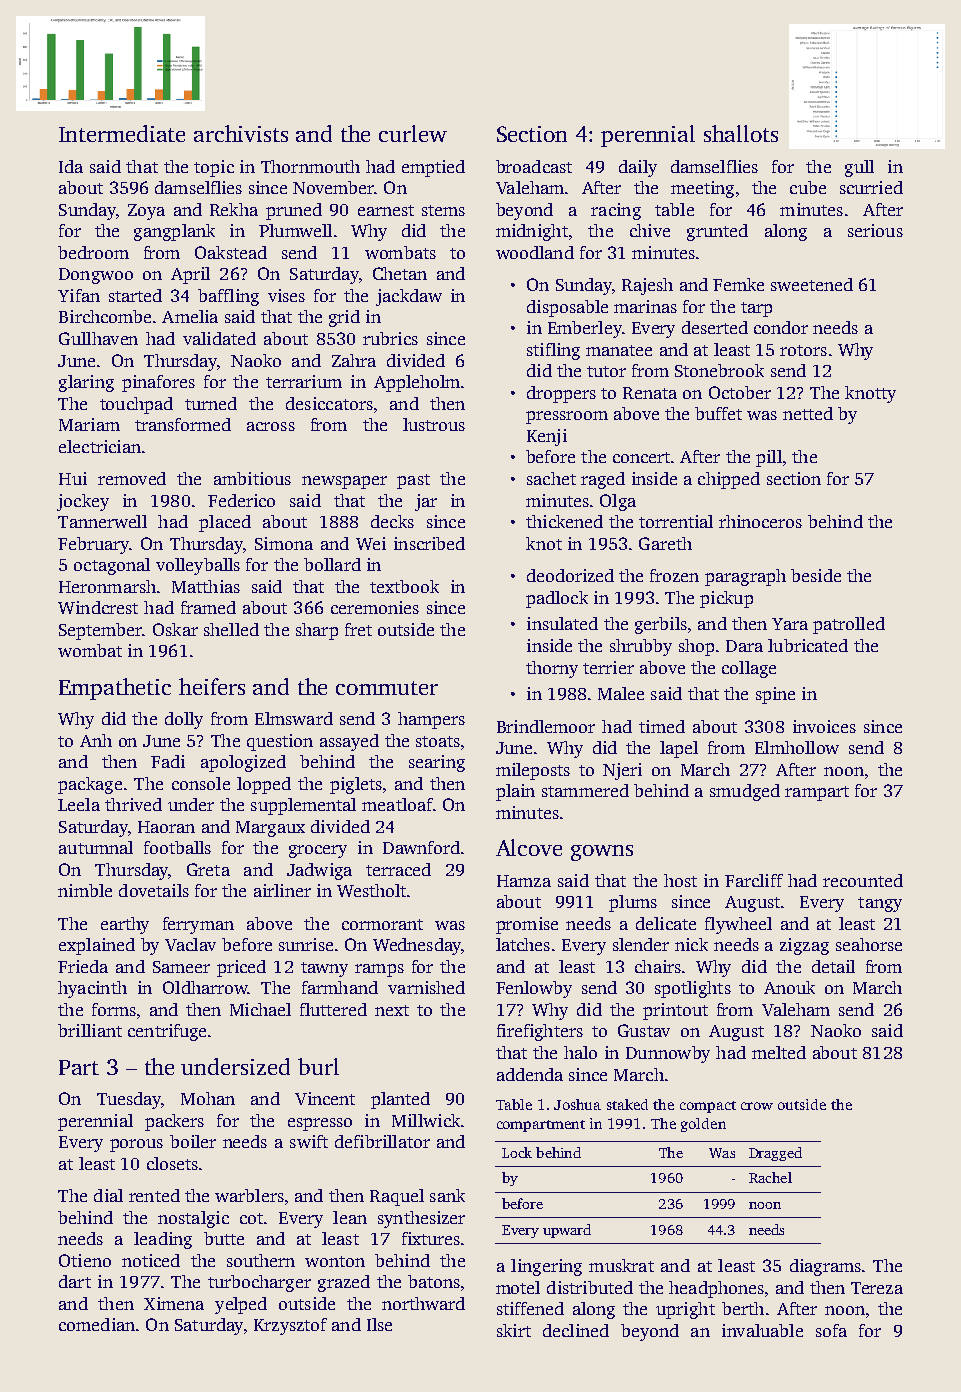 This screenshot has height=1392, width=961. Describe the element at coordinates (122, 133) in the screenshot. I see `Intermediate` at that location.
